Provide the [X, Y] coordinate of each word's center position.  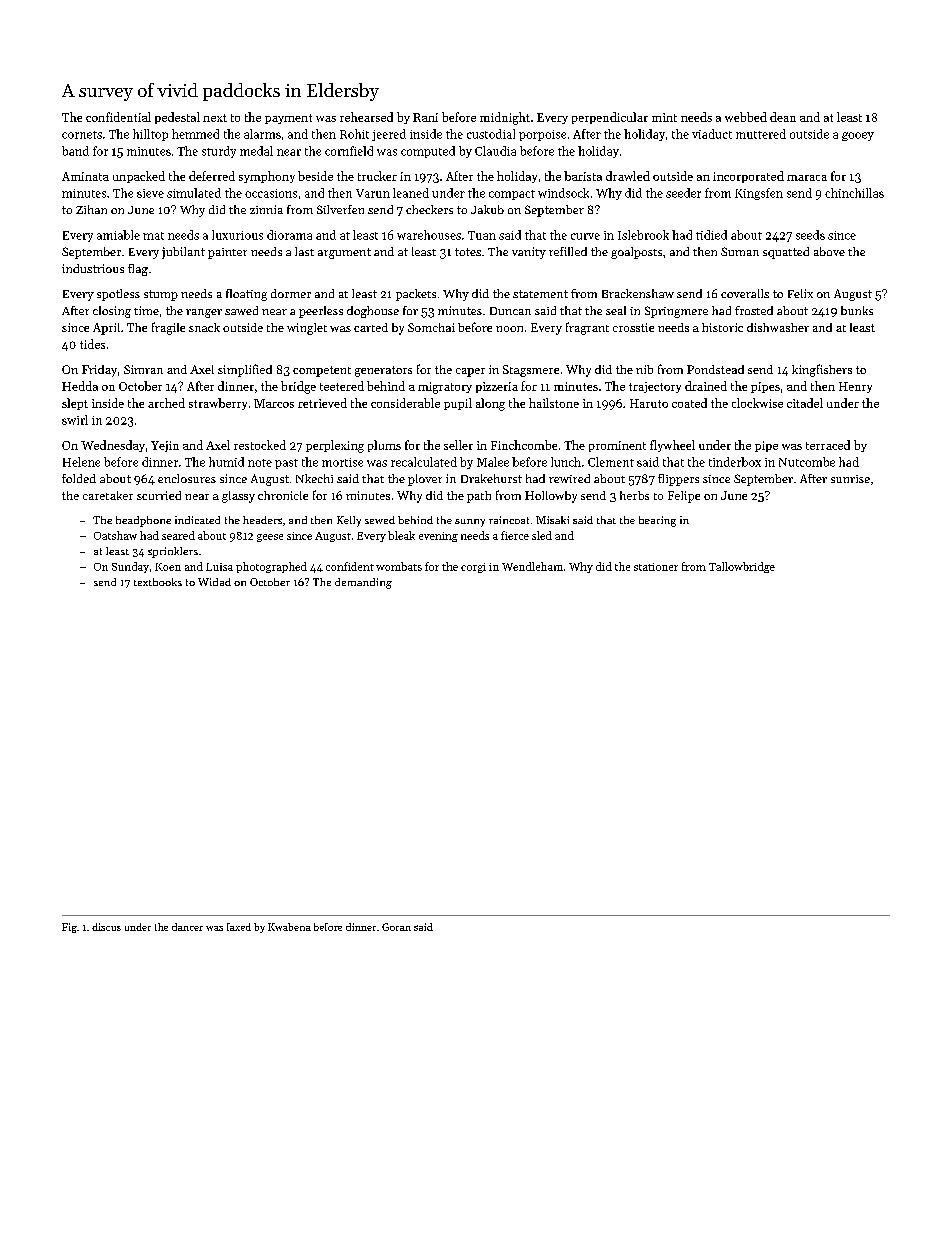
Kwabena [289, 927]
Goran [396, 927]
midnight [505, 118]
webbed [746, 117]
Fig [69, 928]
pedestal [177, 118]
